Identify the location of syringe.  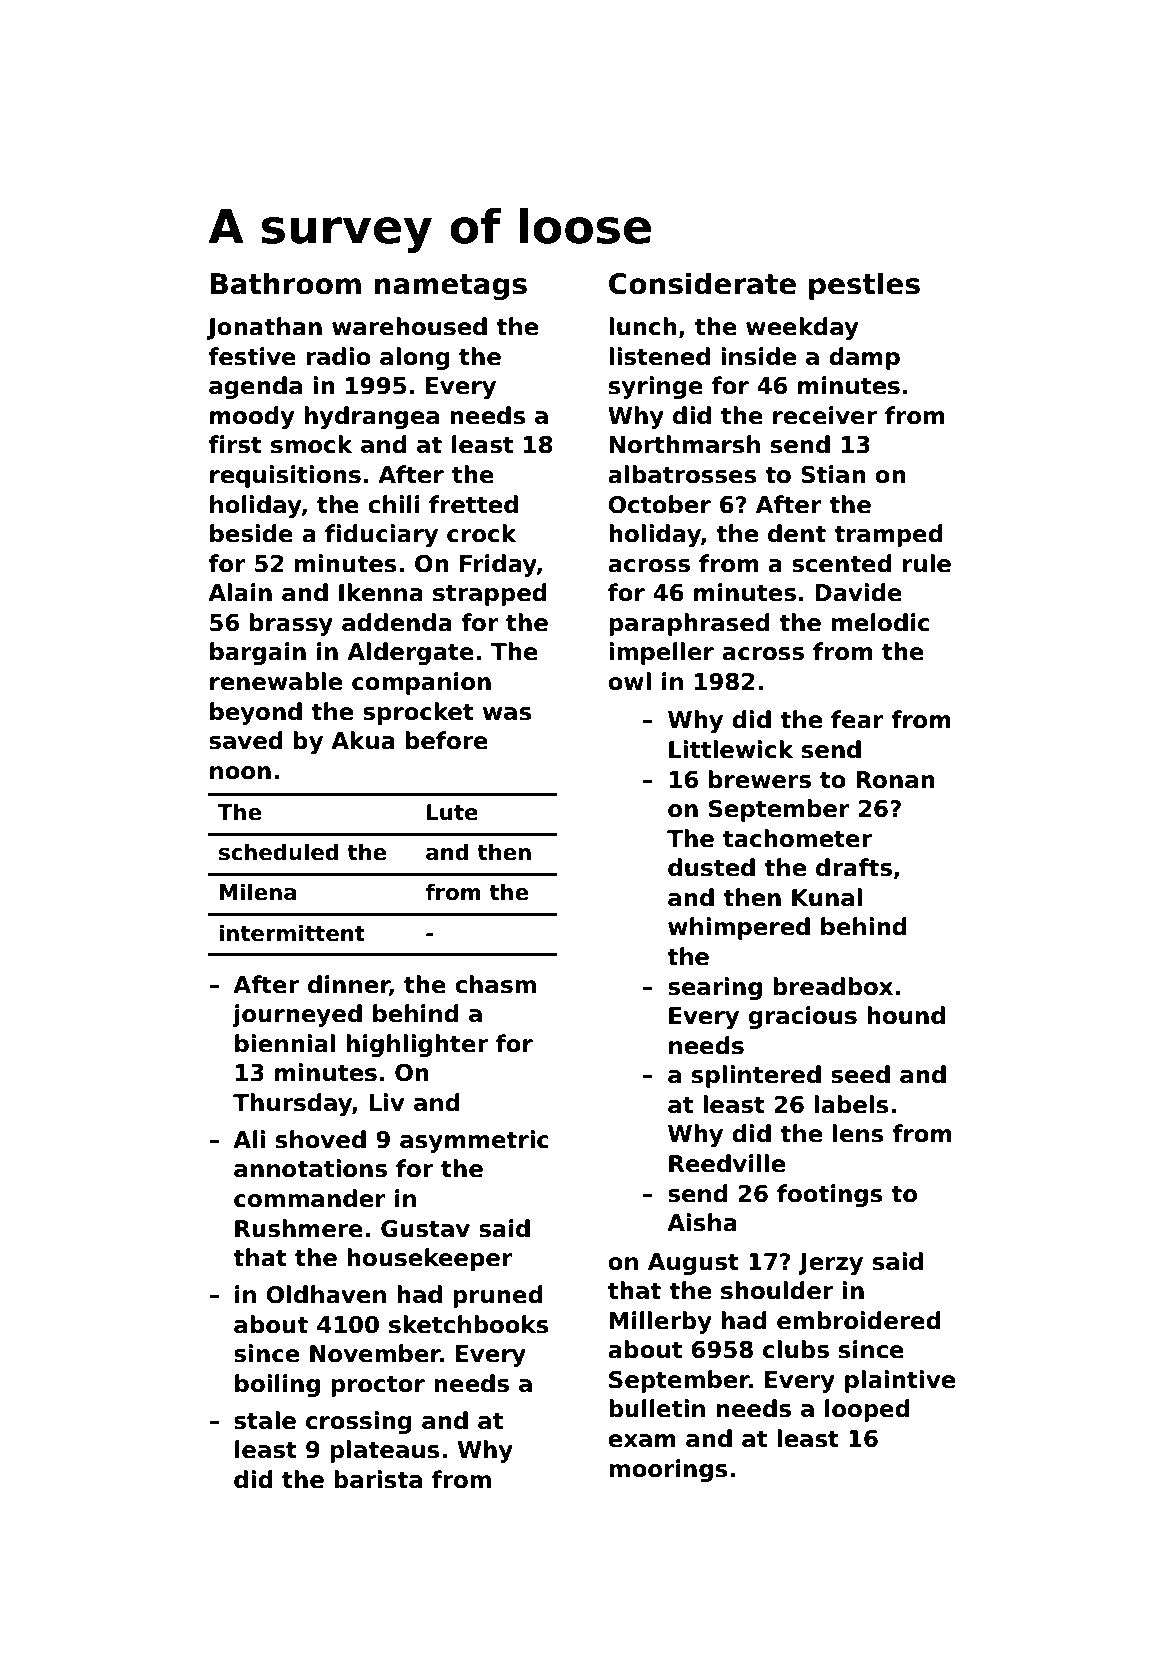
(656, 387).
